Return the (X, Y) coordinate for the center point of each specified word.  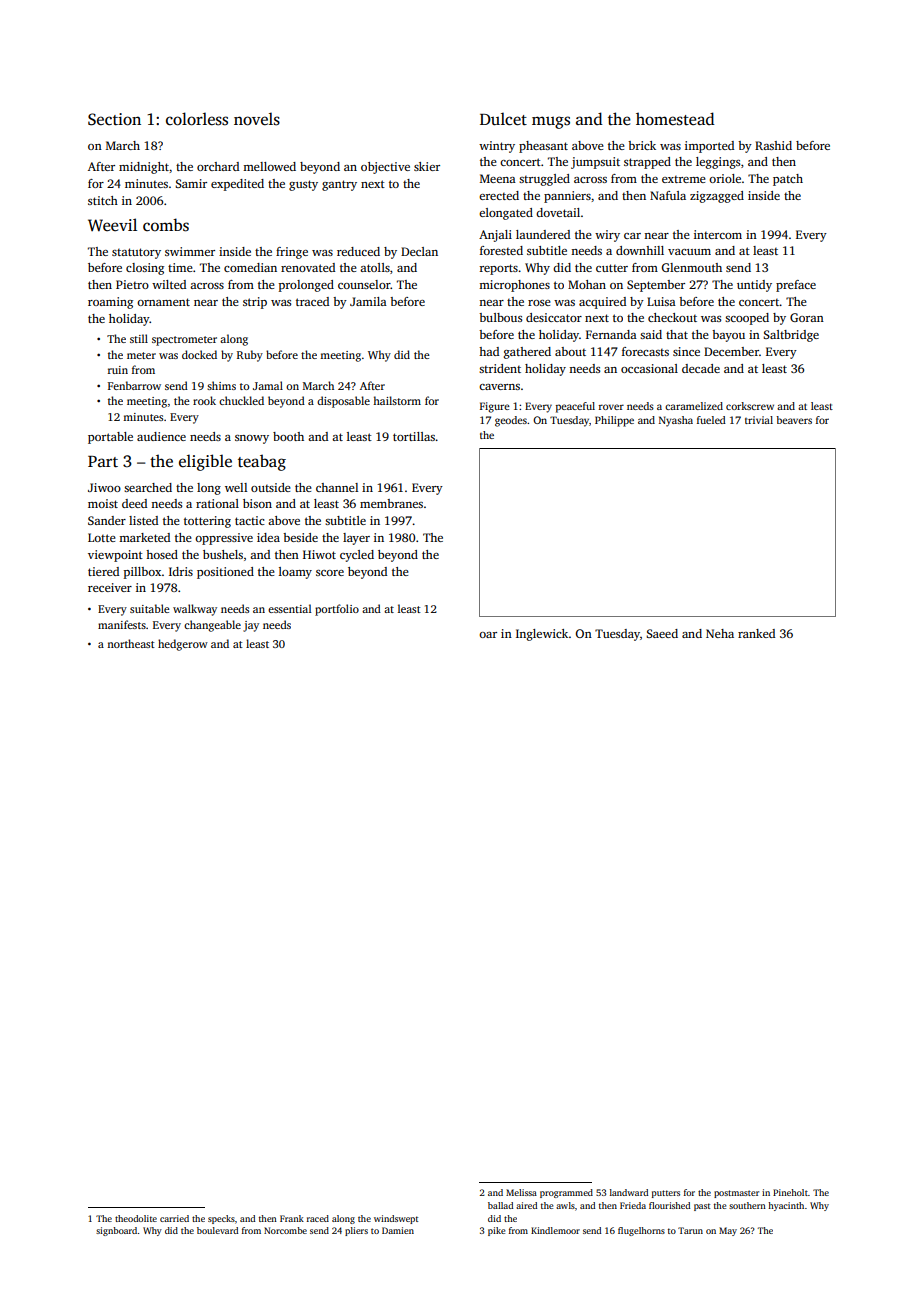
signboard (116, 1231)
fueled (711, 420)
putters (666, 1194)
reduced (358, 251)
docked (199, 354)
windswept (396, 1219)
